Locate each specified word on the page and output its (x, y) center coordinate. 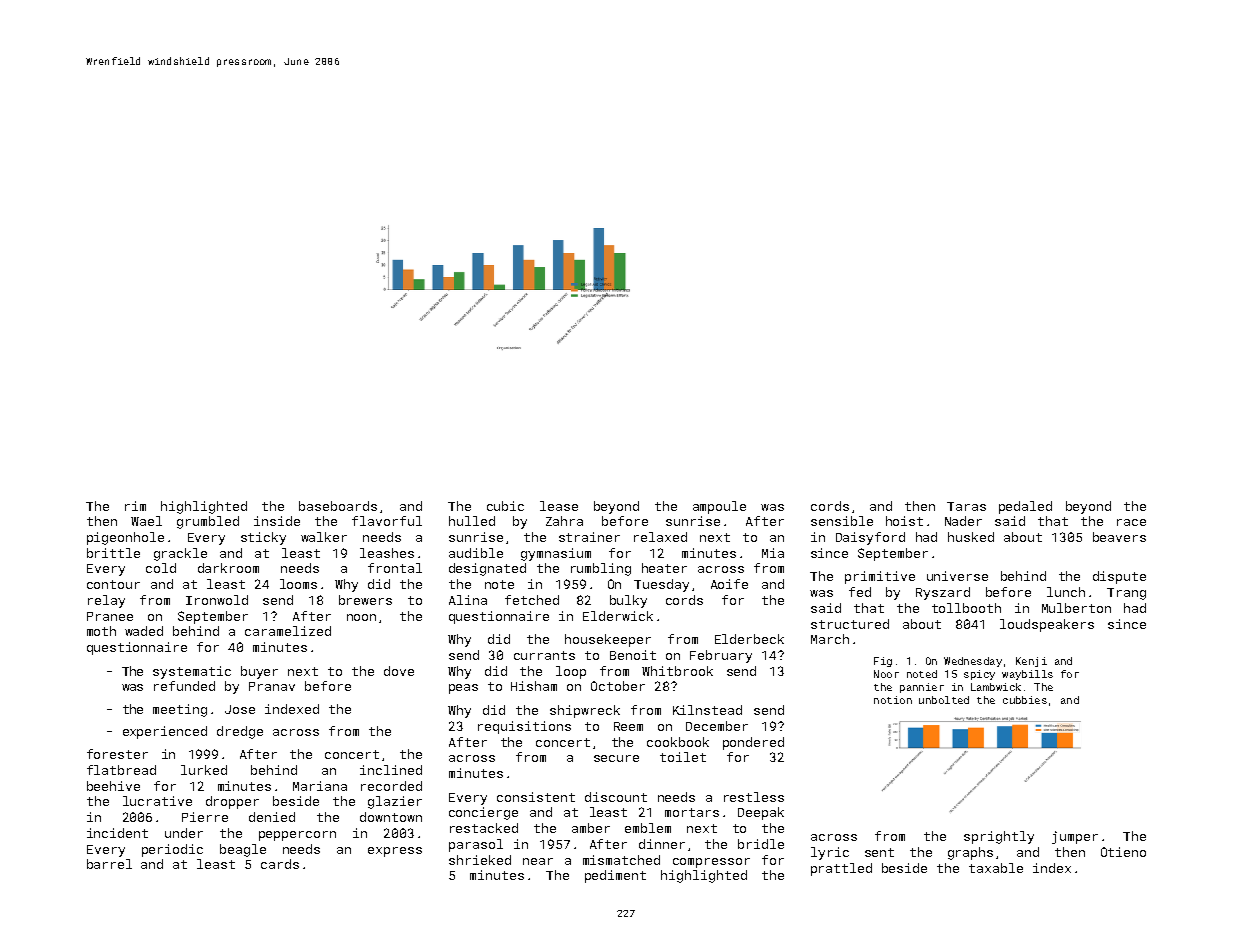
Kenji (1031, 662)
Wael (146, 521)
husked (971, 537)
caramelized (288, 631)
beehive (113, 786)
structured (850, 624)
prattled (841, 869)
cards (280, 864)
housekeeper (608, 640)
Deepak (761, 813)
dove (399, 671)
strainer (589, 537)
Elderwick (618, 616)
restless (754, 797)
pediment (615, 876)
